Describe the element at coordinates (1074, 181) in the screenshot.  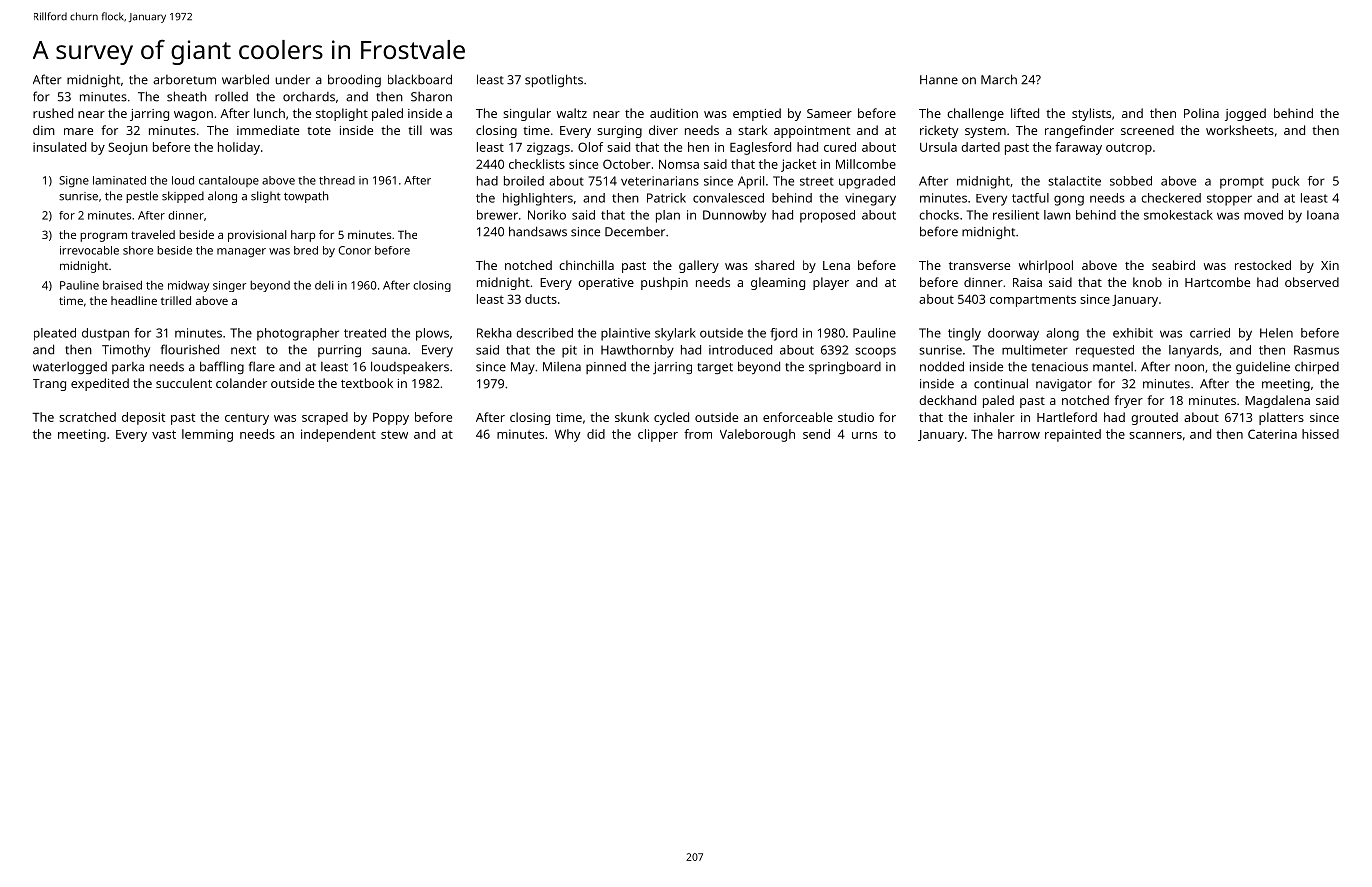
I see `stalactite` at that location.
